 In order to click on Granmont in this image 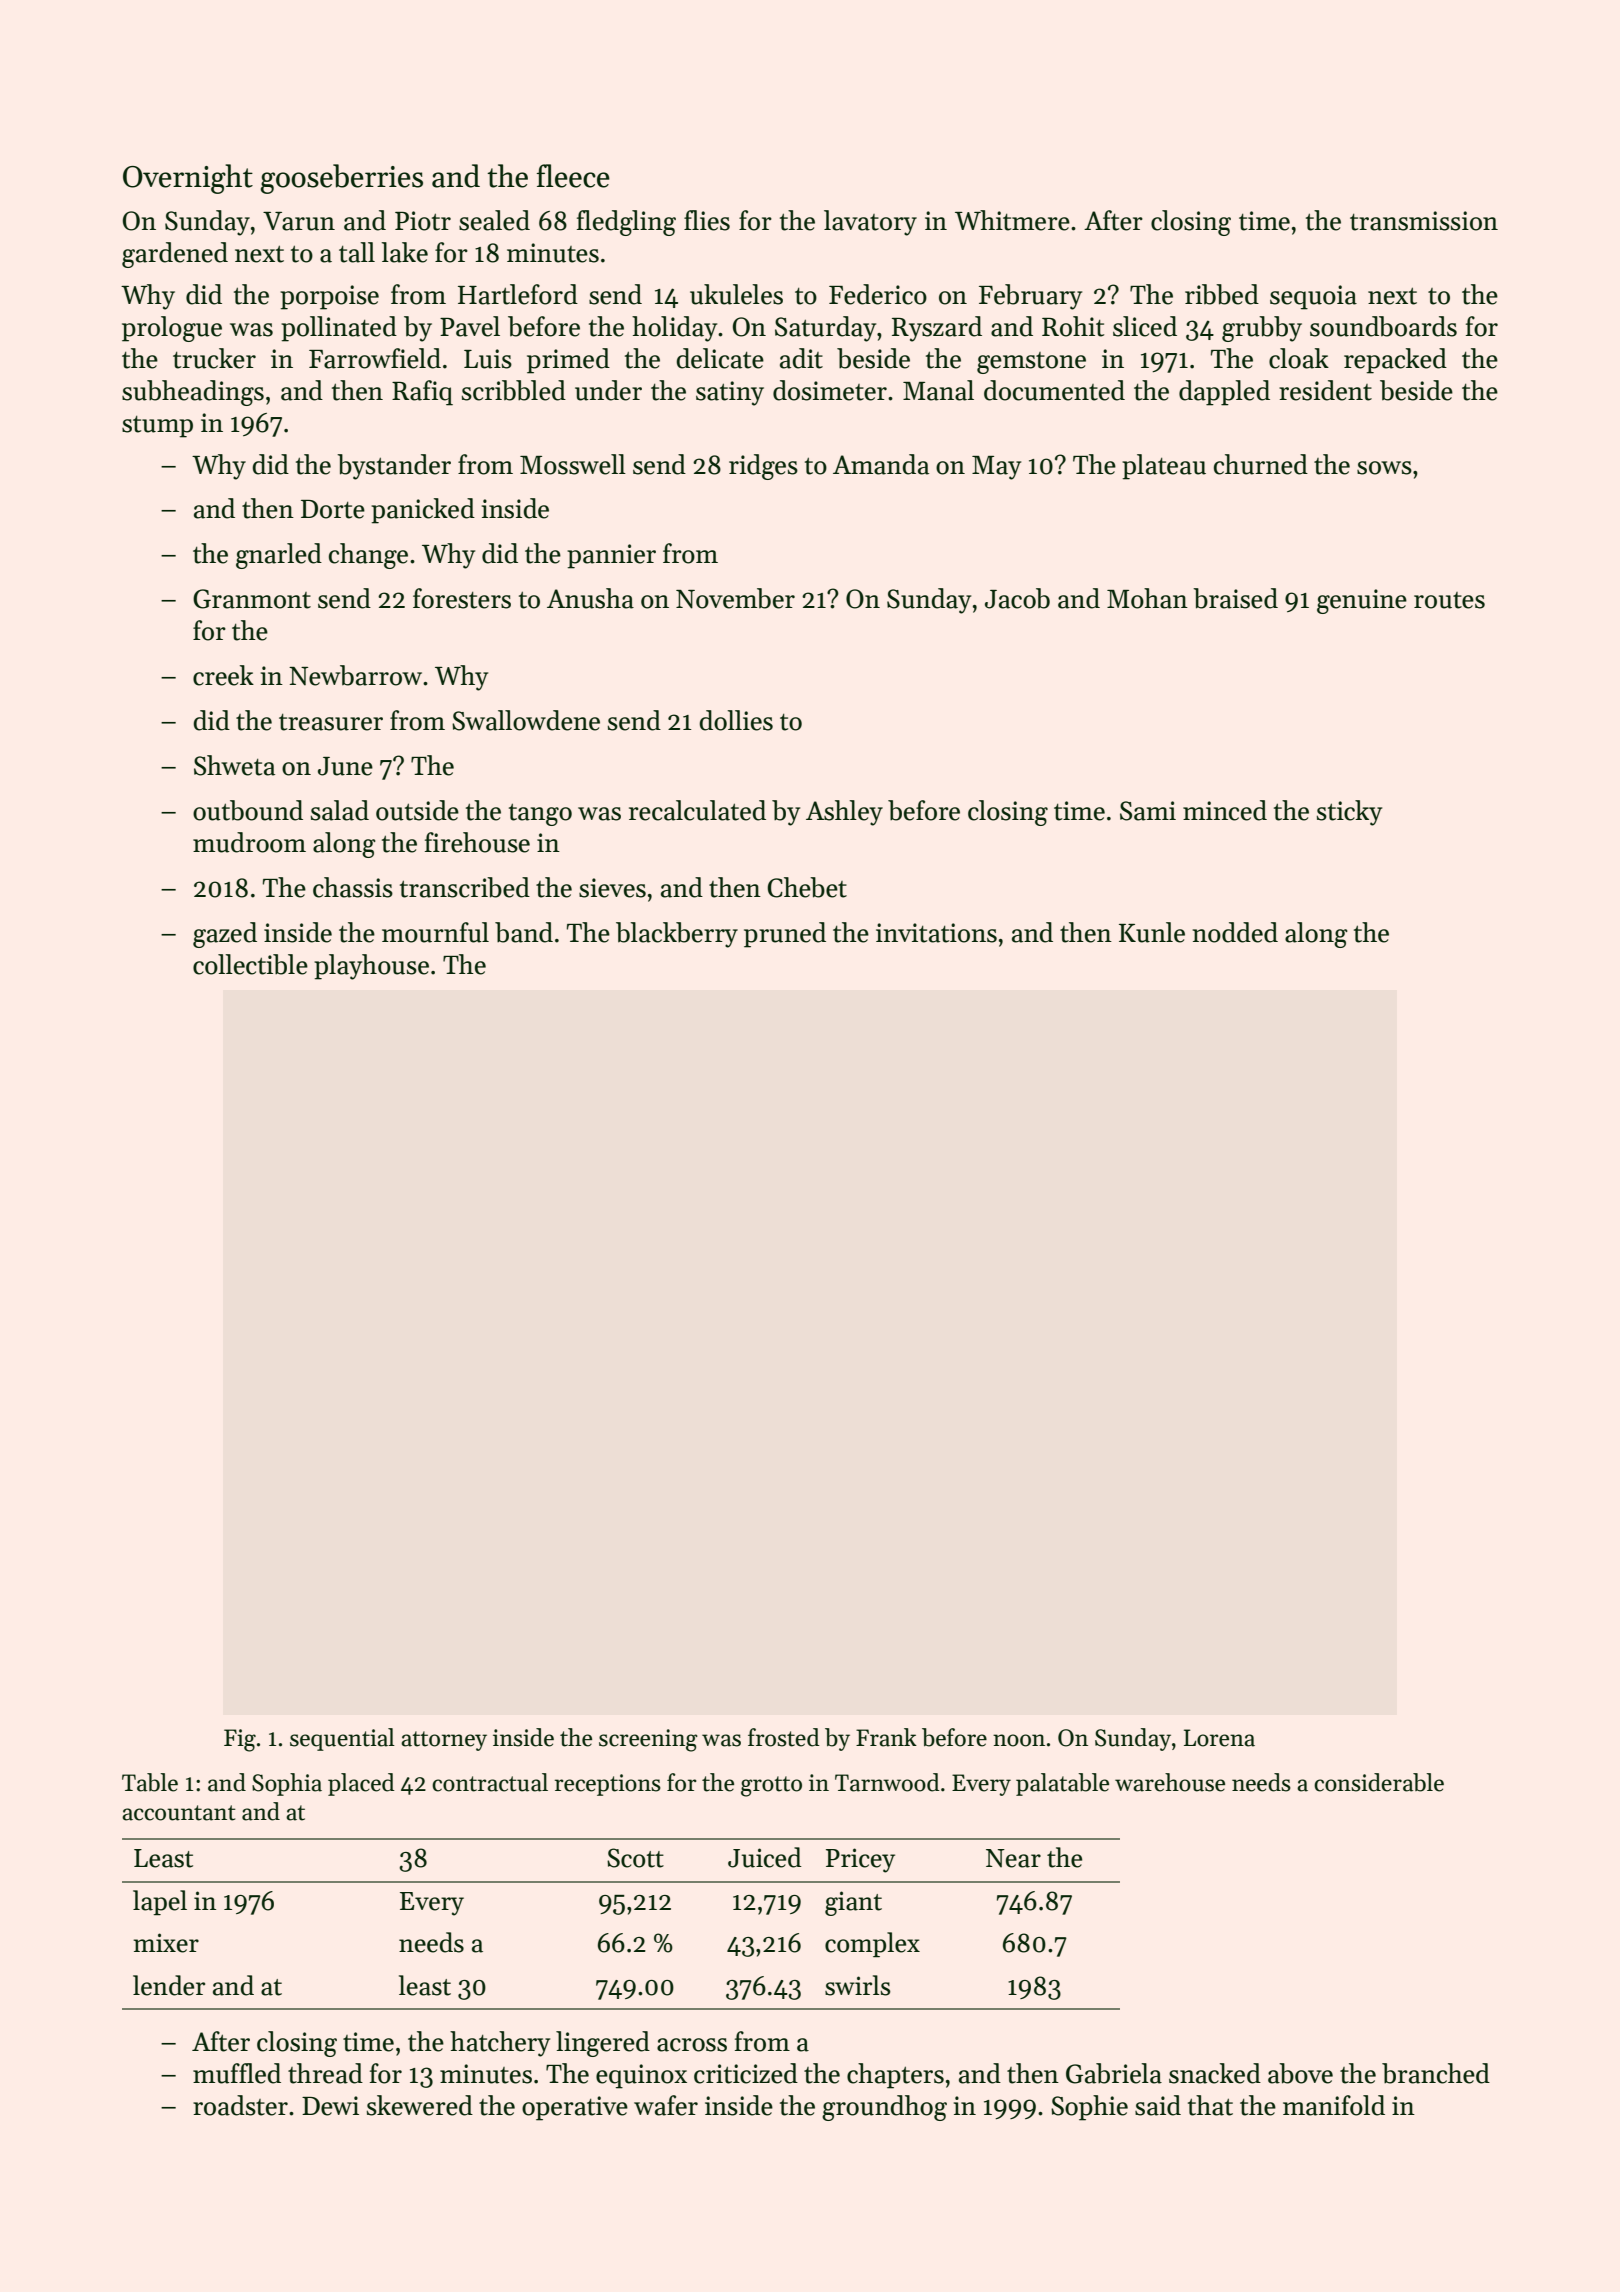, I will do `click(252, 599)`.
